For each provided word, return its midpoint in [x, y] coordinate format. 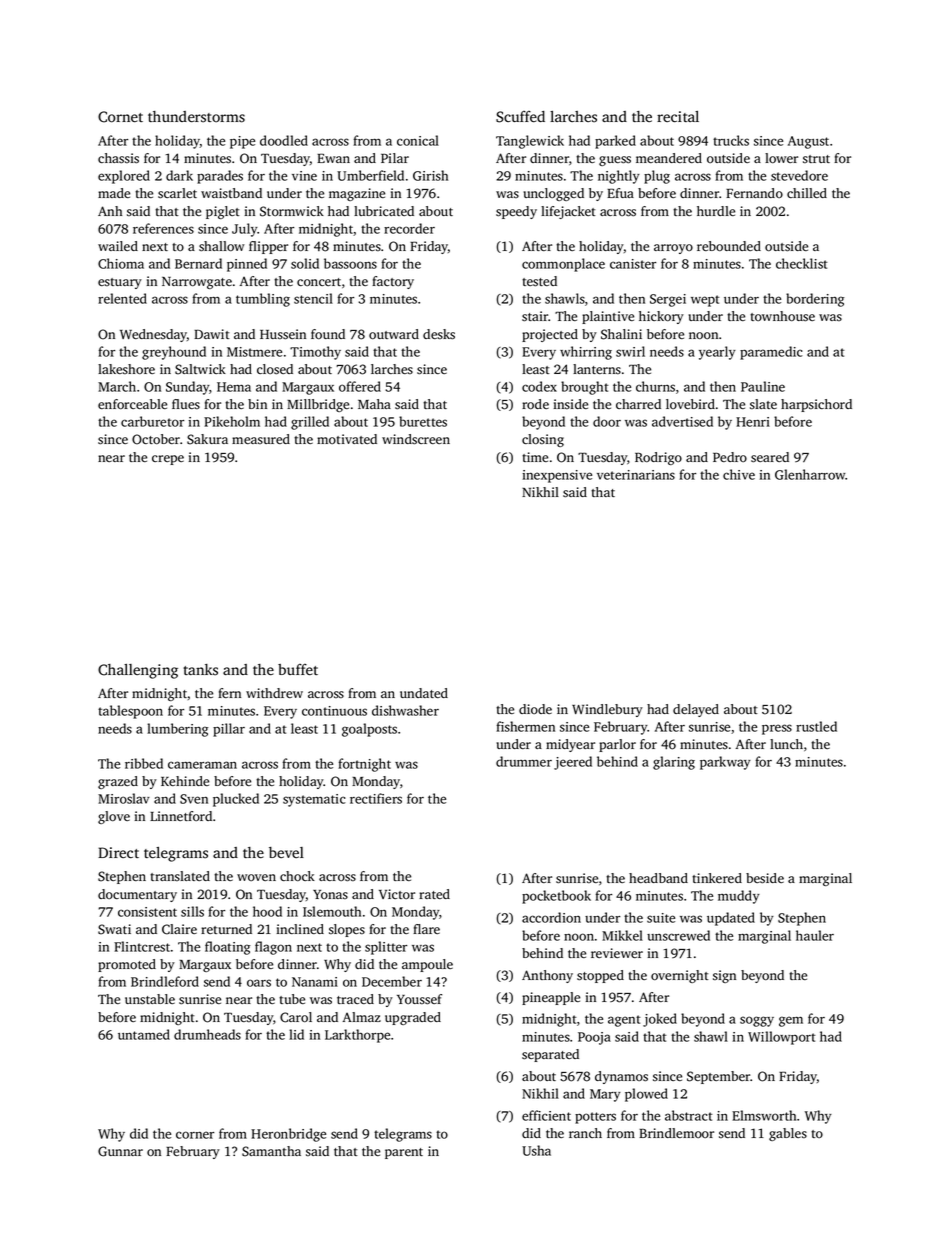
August [808, 142]
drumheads [207, 1034]
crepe [168, 460]
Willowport [782, 1038]
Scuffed [520, 117]
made [114, 193]
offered [360, 386]
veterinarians [636, 475]
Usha [536, 1150]
